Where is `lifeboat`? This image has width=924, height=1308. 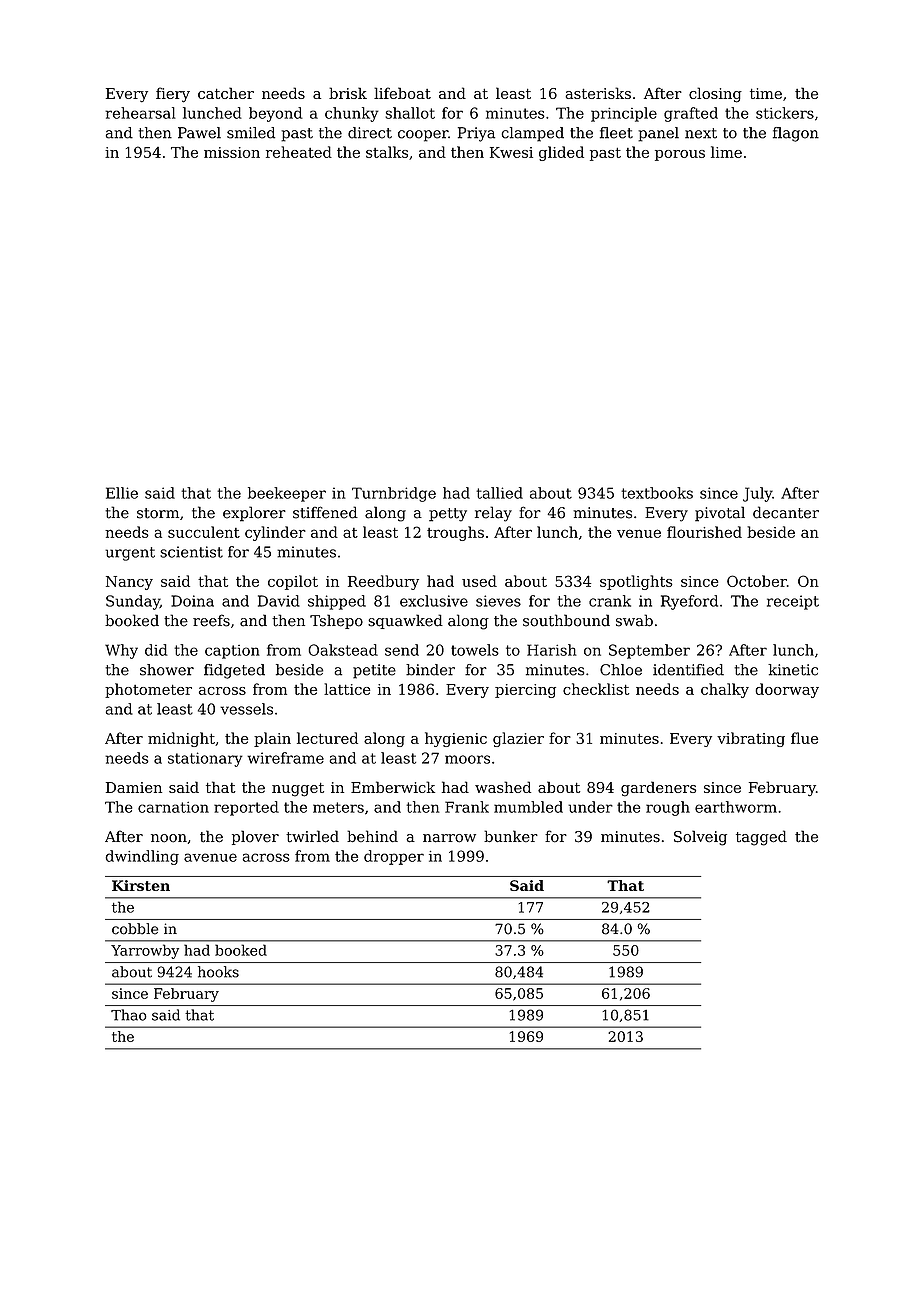
lifeboat is located at coordinates (402, 93).
